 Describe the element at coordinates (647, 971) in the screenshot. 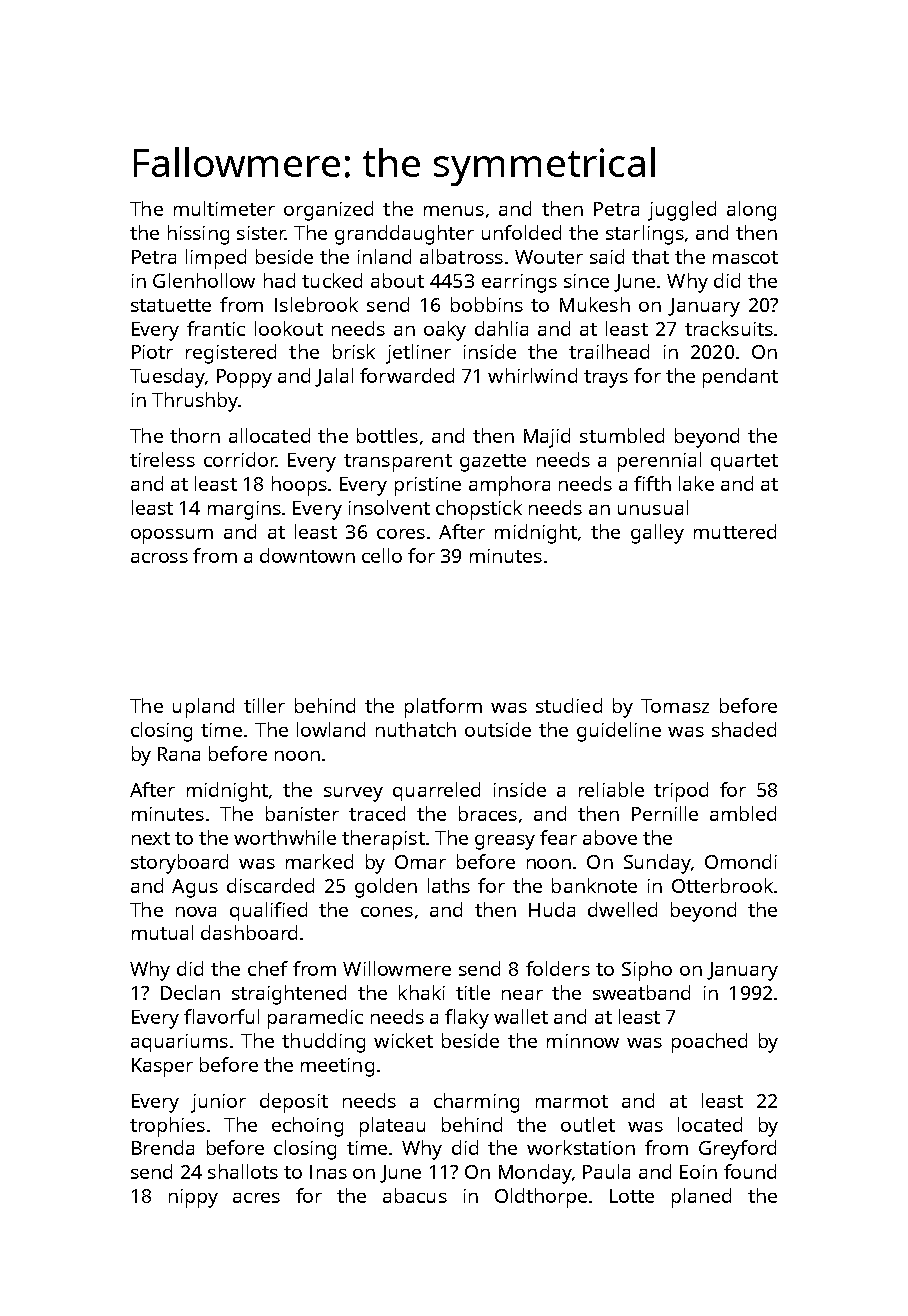

I see `Sipho` at that location.
